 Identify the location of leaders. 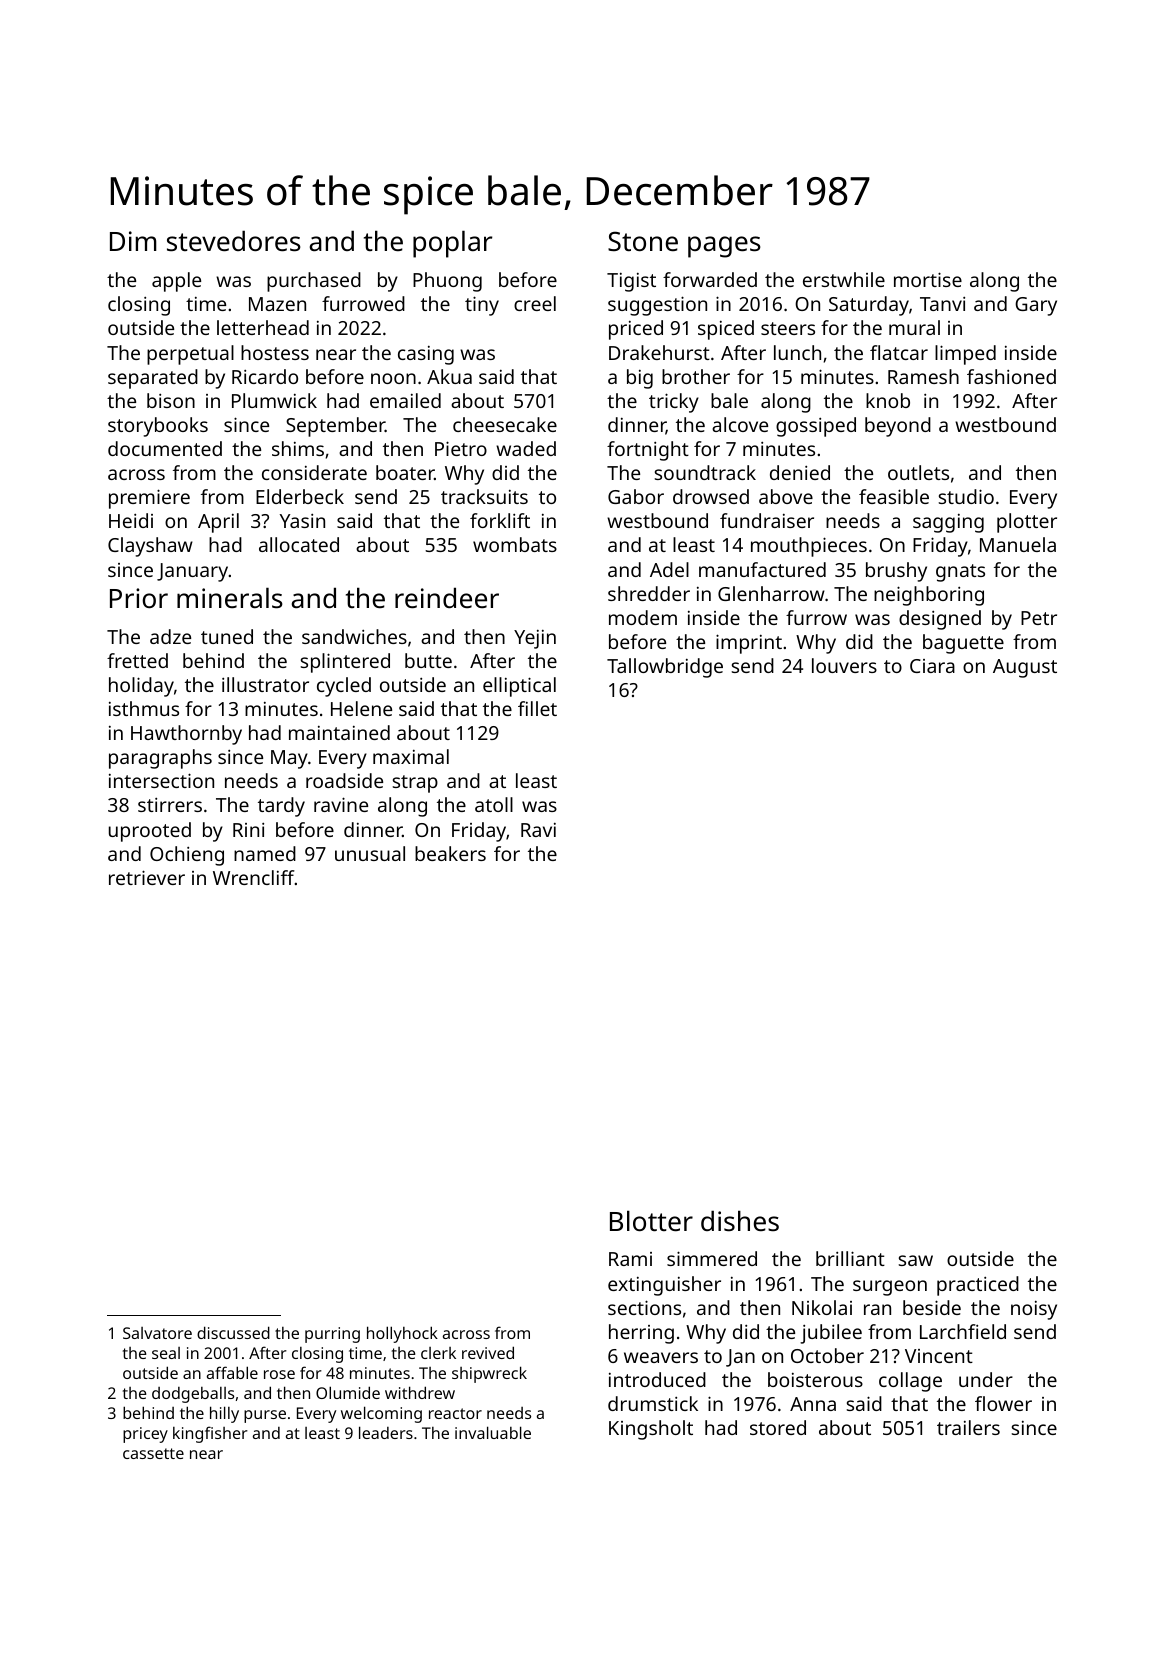
(386, 1432).
